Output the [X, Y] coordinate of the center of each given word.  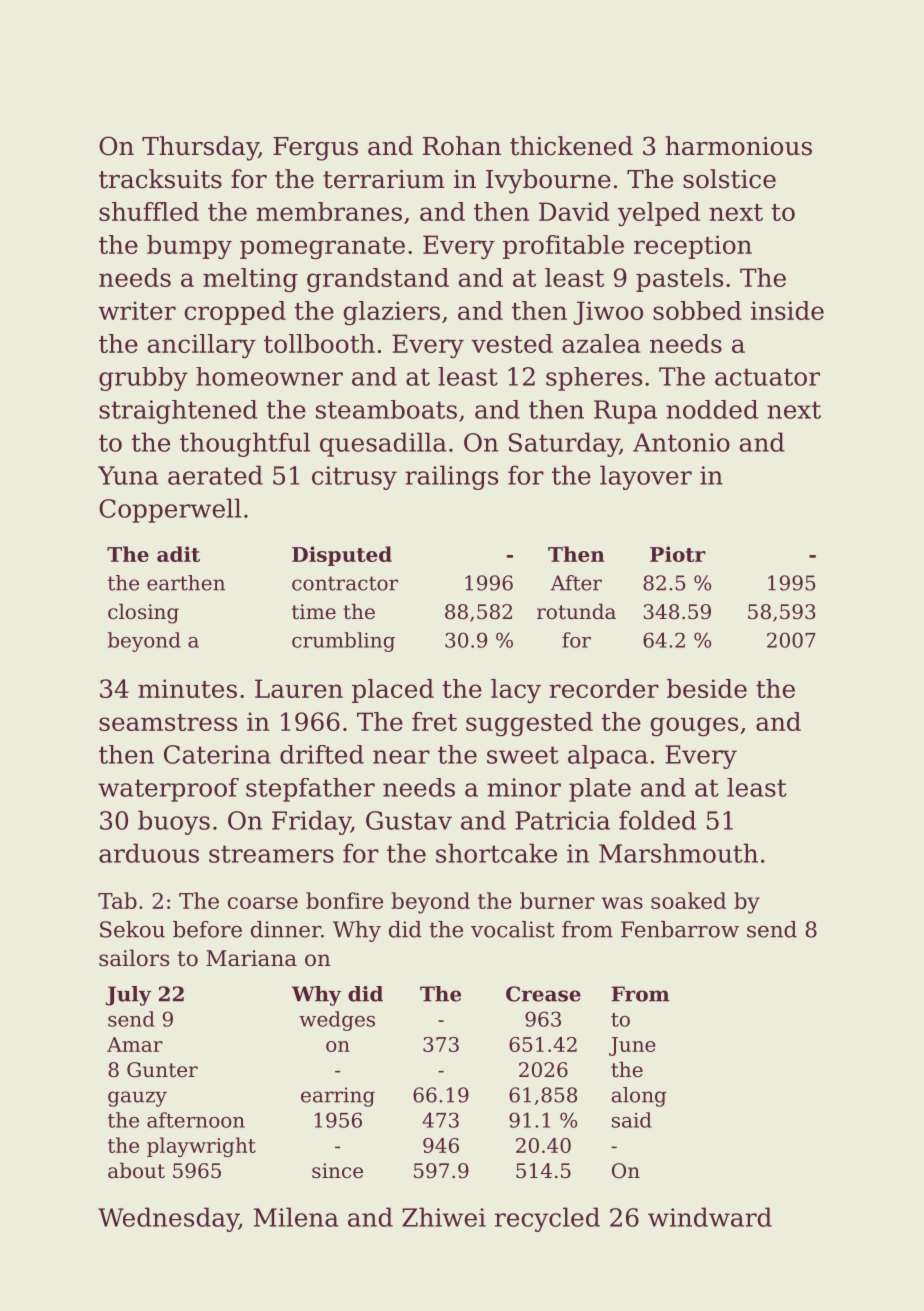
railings [451, 477]
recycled [547, 1219]
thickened [571, 146]
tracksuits [160, 179]
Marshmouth [678, 853]
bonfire [344, 900]
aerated [215, 475]
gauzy [137, 1099]
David [574, 211]
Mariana [251, 958]
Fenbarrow [680, 929]
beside [707, 688]
